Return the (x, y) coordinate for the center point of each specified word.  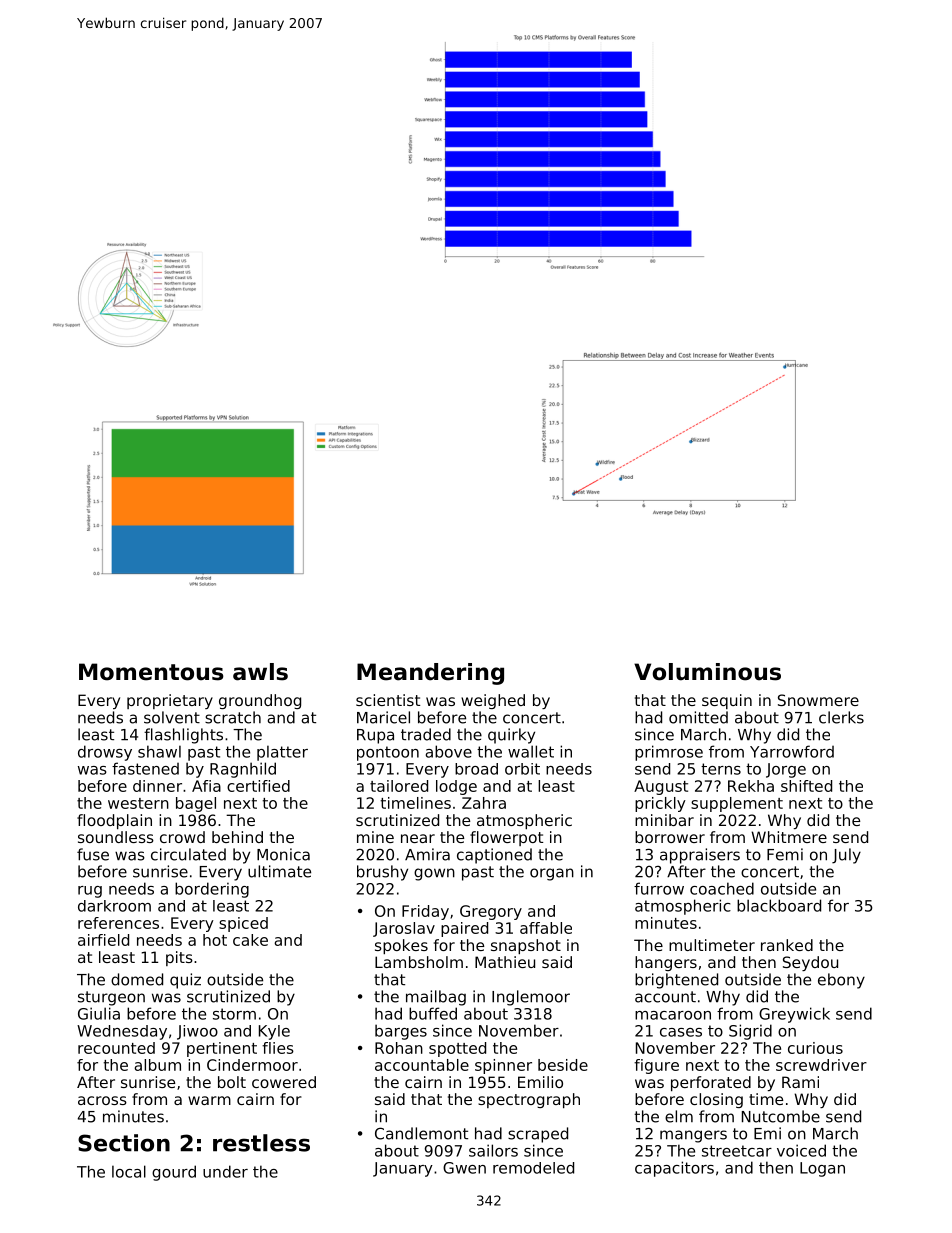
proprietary (170, 701)
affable (546, 928)
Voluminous (707, 672)
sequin (727, 701)
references (118, 923)
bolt (232, 1082)
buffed (433, 1013)
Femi (785, 854)
